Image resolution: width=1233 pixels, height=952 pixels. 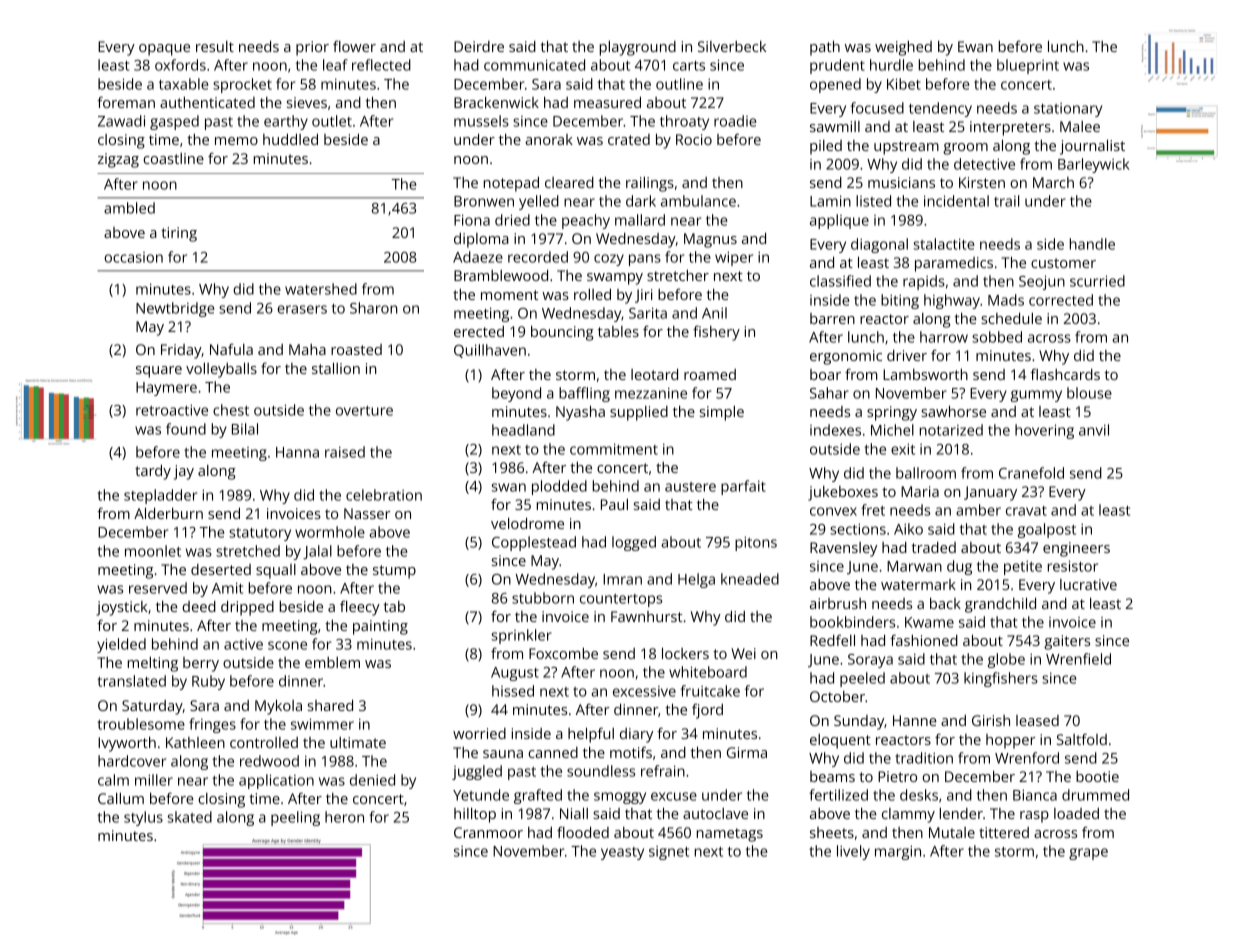 I want to click on plodded, so click(x=559, y=487).
